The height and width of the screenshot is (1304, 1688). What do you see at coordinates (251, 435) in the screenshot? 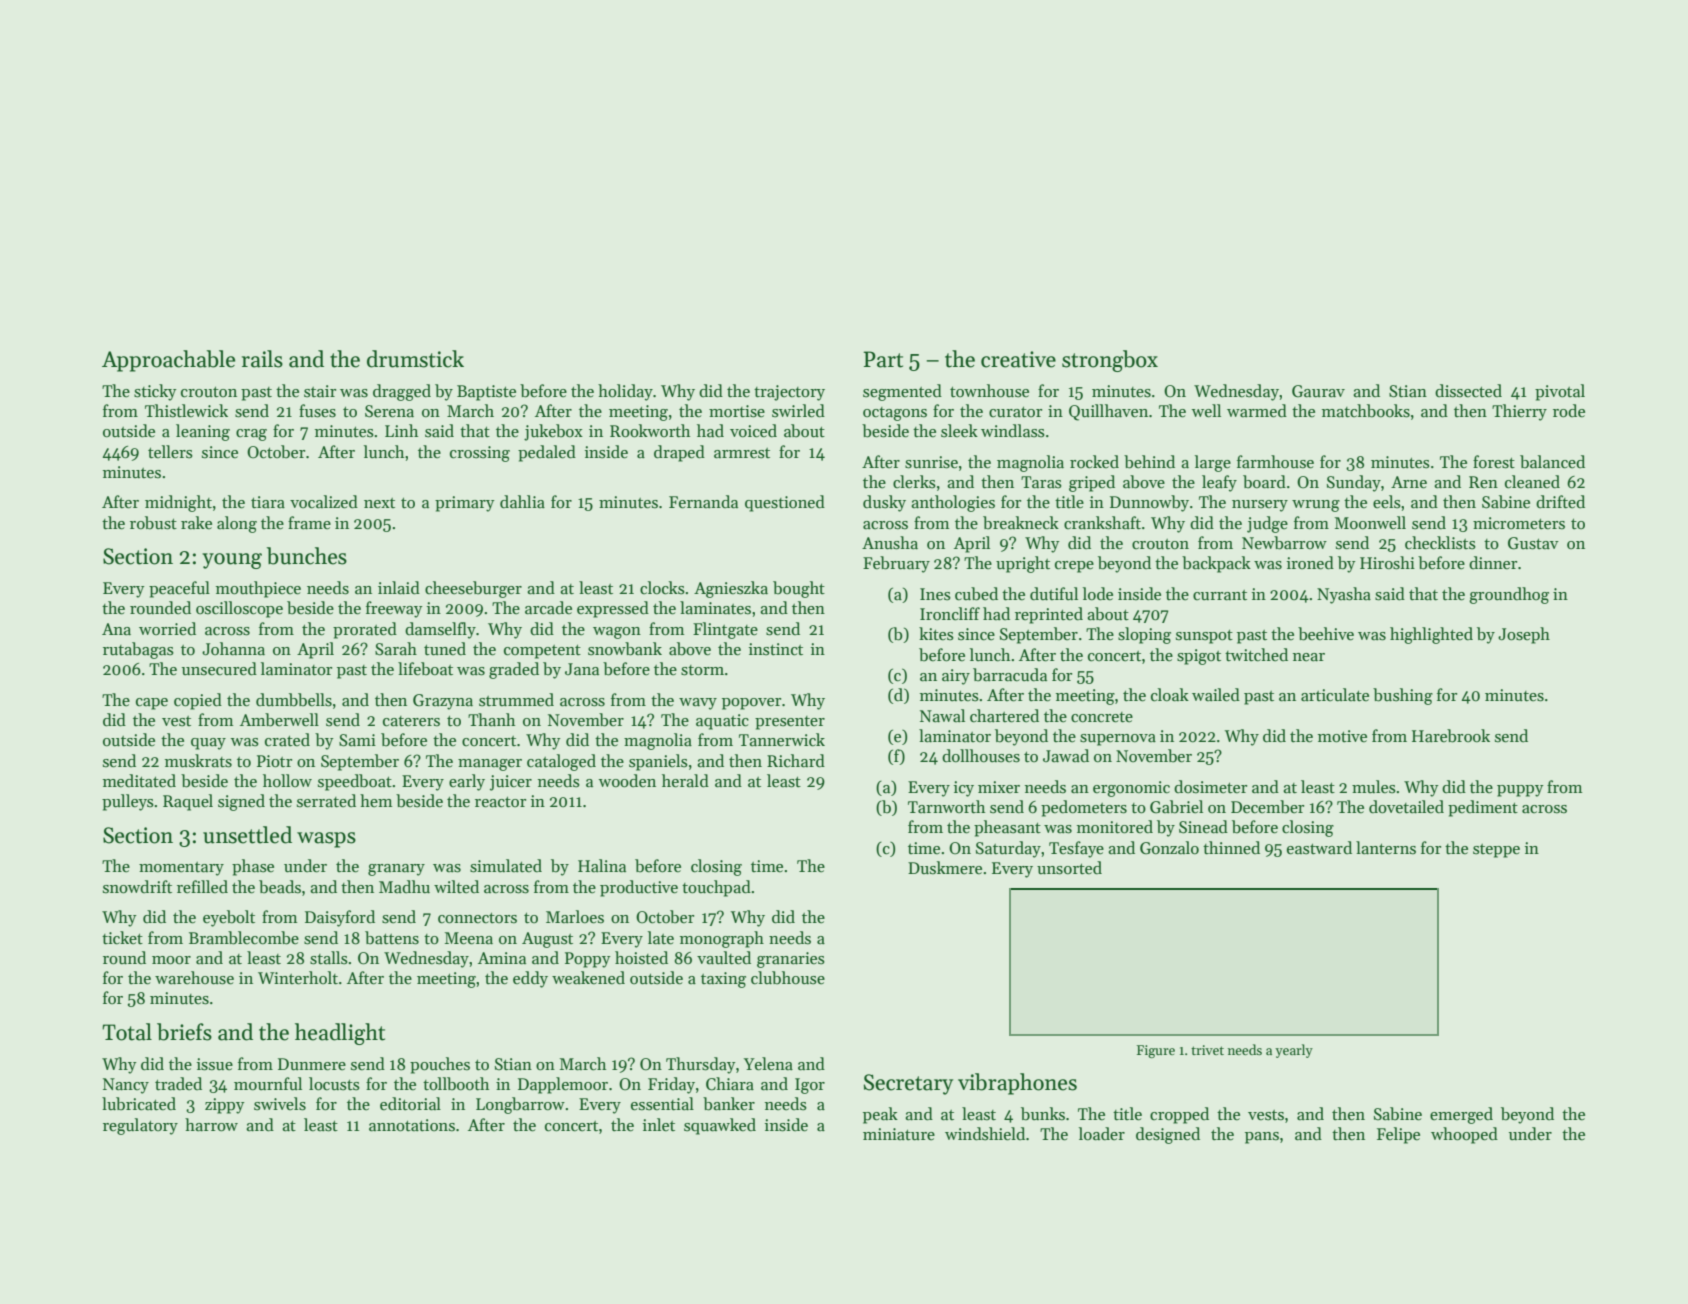
I see `crag` at bounding box center [251, 435].
